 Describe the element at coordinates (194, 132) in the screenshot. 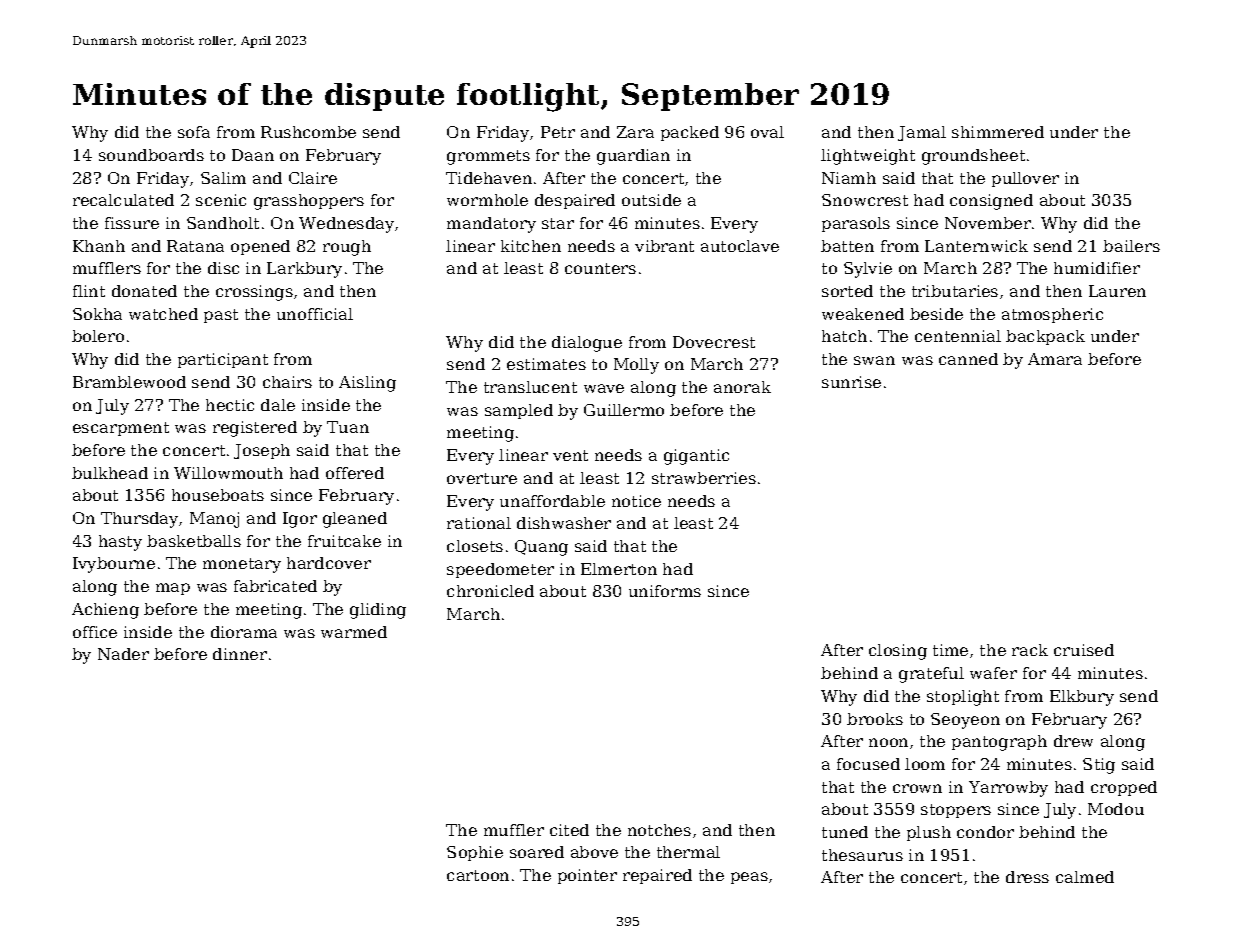

I see `sofa` at that location.
